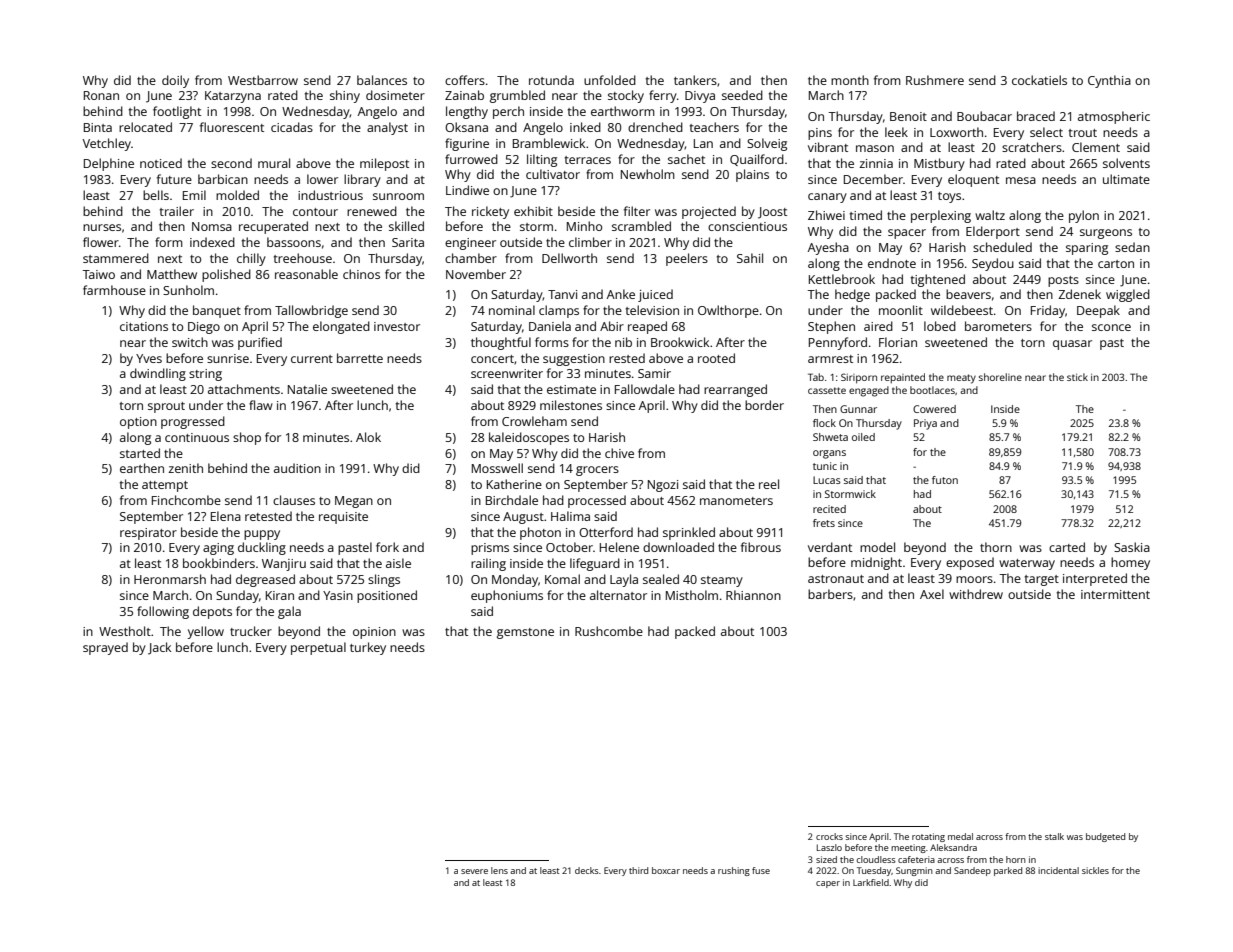 Image resolution: width=1233 pixels, height=952 pixels. I want to click on relocated, so click(145, 127).
